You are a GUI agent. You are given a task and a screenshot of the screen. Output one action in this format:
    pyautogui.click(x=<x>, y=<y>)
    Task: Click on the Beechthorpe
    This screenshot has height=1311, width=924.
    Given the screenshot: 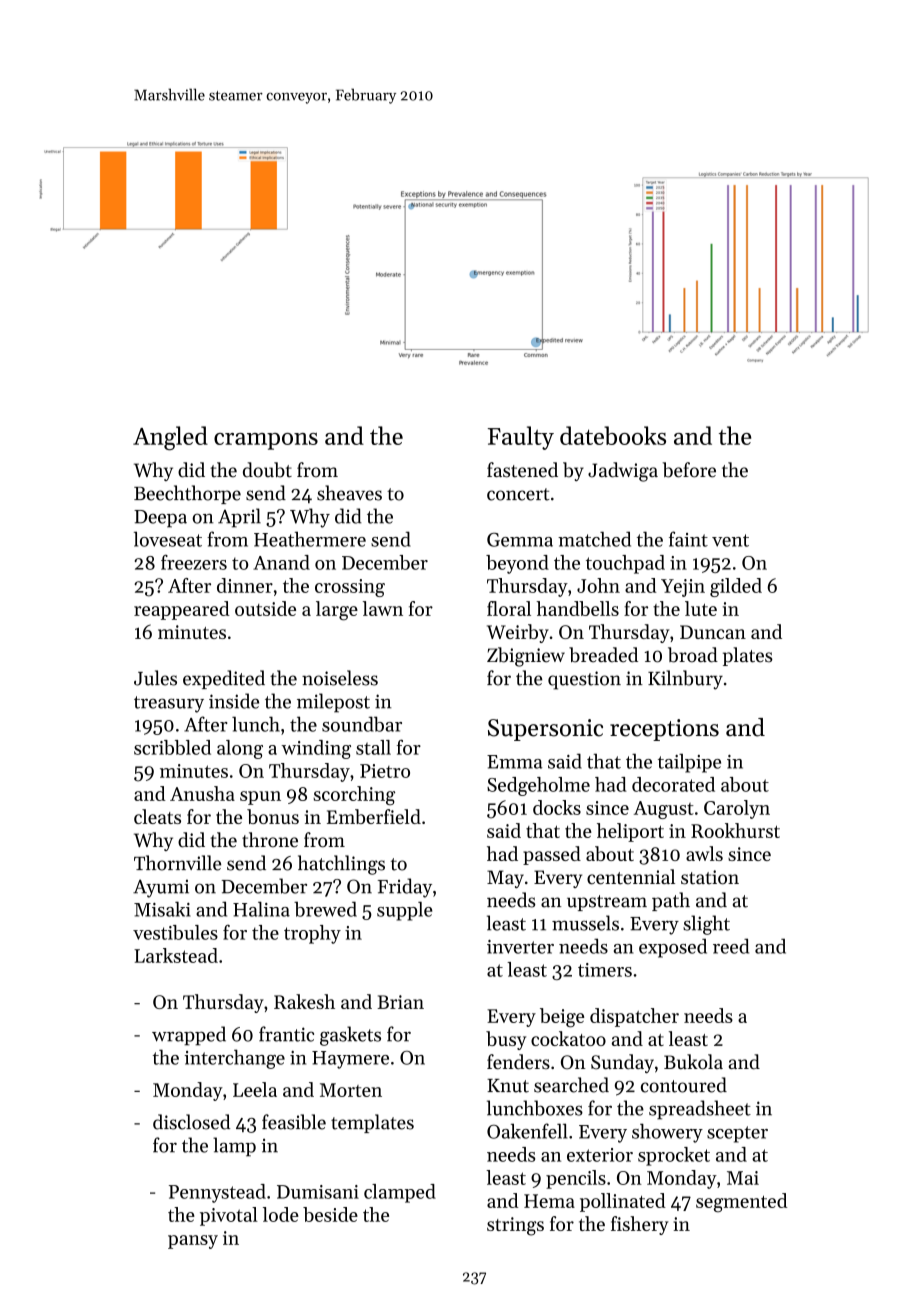 What is the action you would take?
    pyautogui.click(x=187, y=494)
